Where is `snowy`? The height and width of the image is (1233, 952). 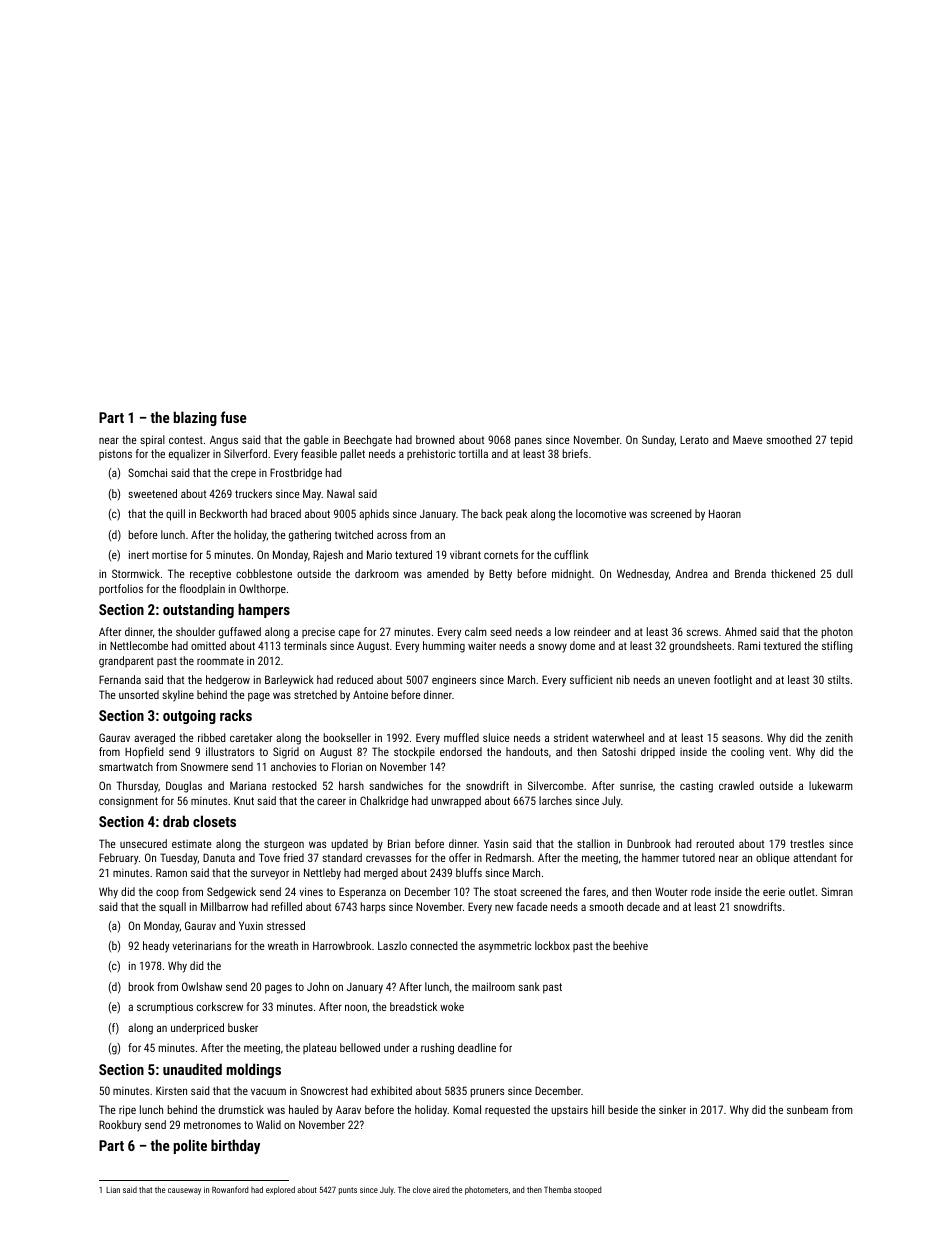 snowy is located at coordinates (552, 648).
